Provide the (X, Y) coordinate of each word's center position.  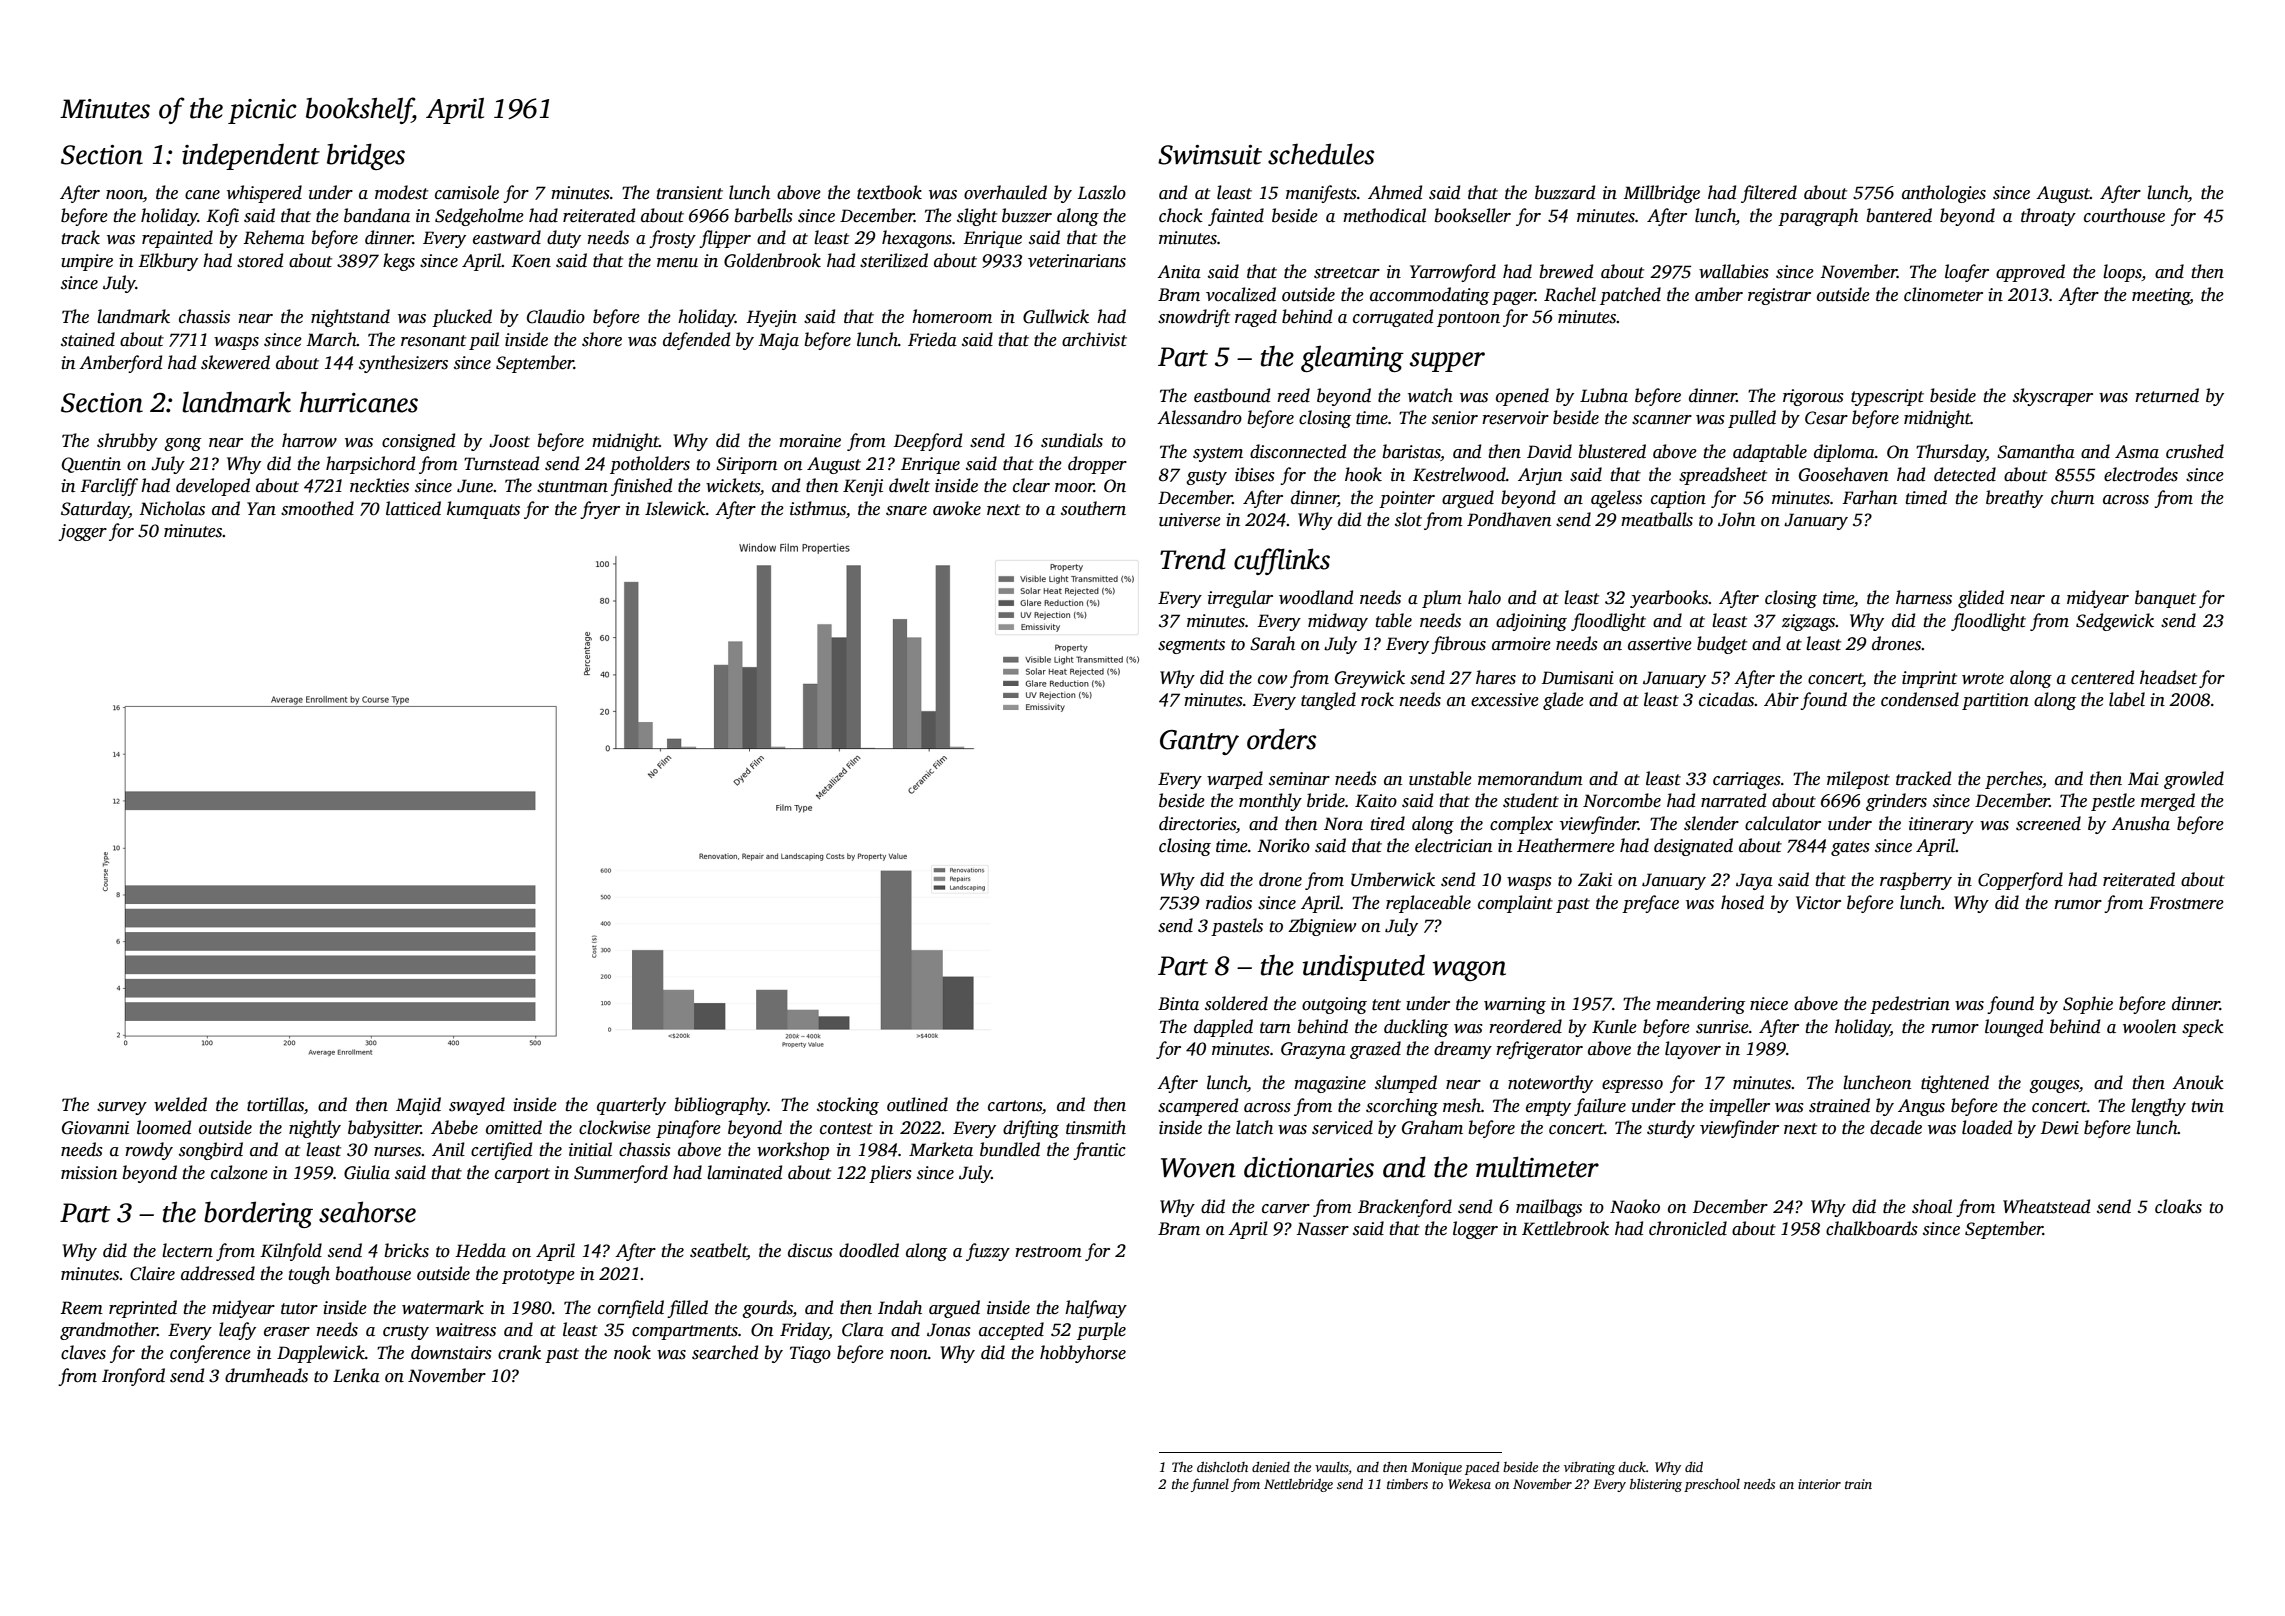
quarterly (631, 1106)
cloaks (2178, 1206)
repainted (177, 239)
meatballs (1657, 519)
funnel (1210, 1485)
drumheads (266, 1375)
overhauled (1005, 192)
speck (2203, 1028)
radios (1229, 902)
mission (89, 1173)
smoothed (317, 508)
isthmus (818, 508)
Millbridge (1662, 194)
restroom (1048, 1252)
